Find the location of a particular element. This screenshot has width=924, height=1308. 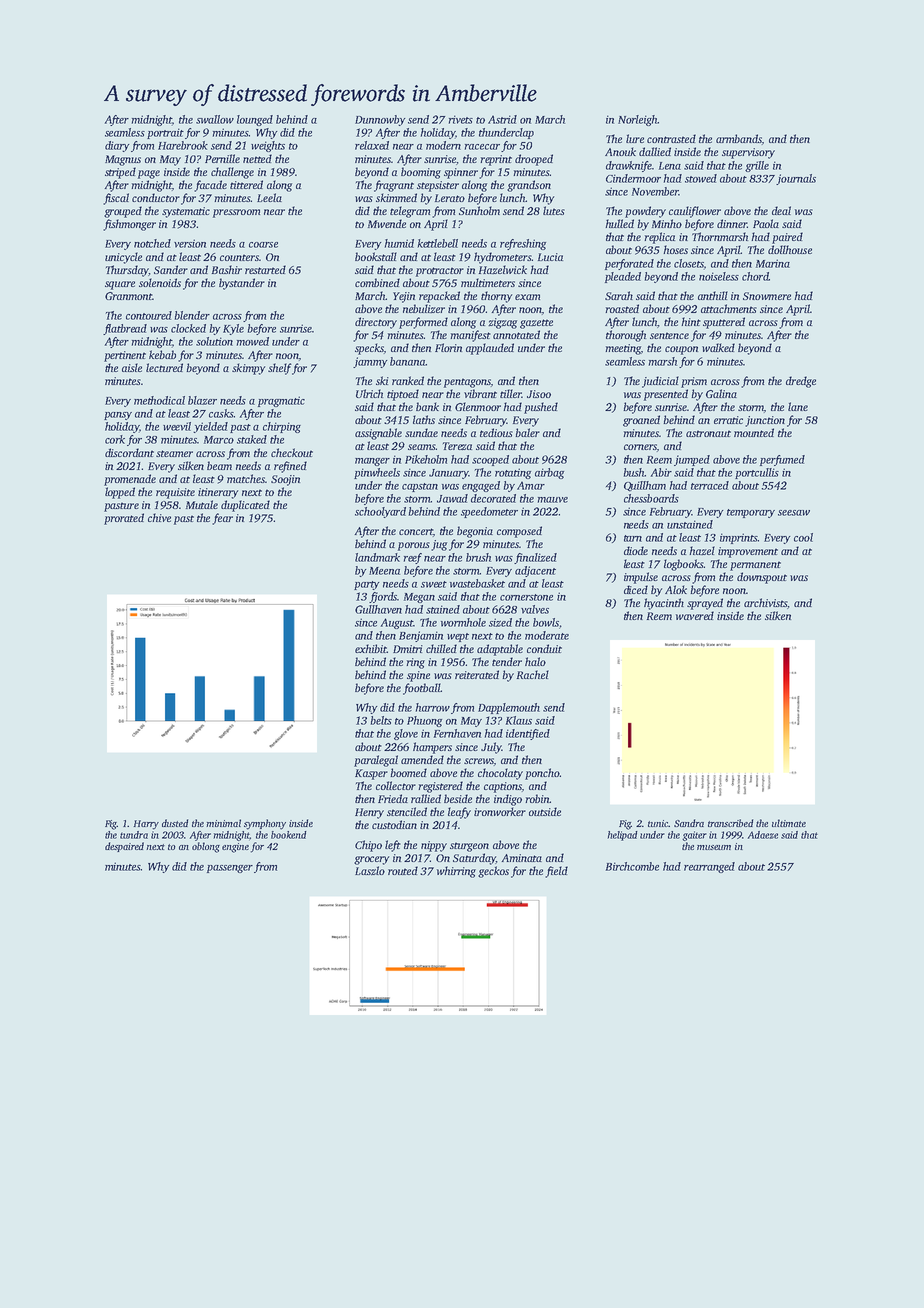

exhibit is located at coordinates (371, 648).
